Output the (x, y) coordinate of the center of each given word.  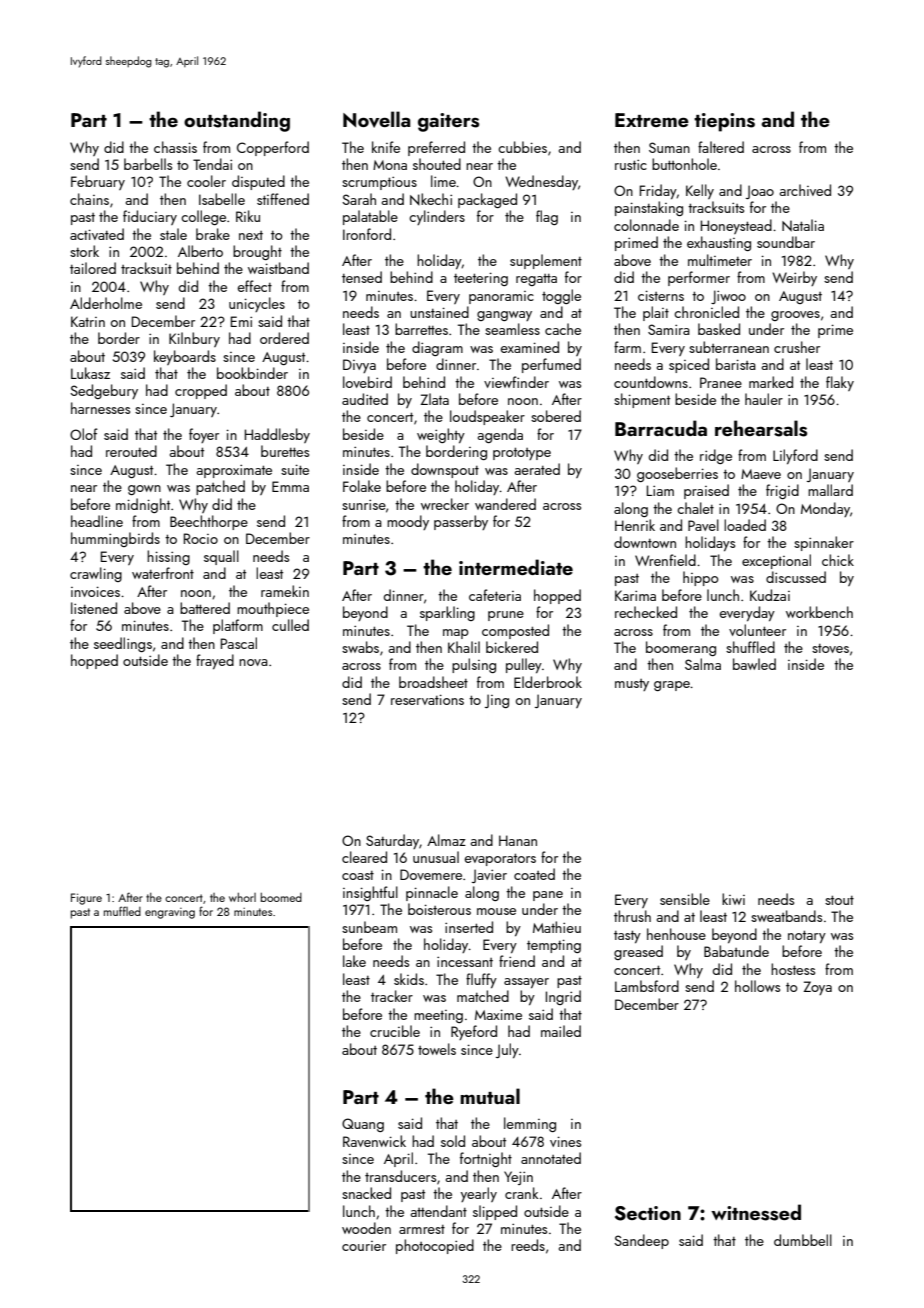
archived (805, 190)
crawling (96, 574)
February (98, 182)
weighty (441, 435)
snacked (366, 1193)
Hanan (518, 840)
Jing (497, 701)
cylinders (437, 217)
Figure (86, 899)
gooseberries (677, 474)
